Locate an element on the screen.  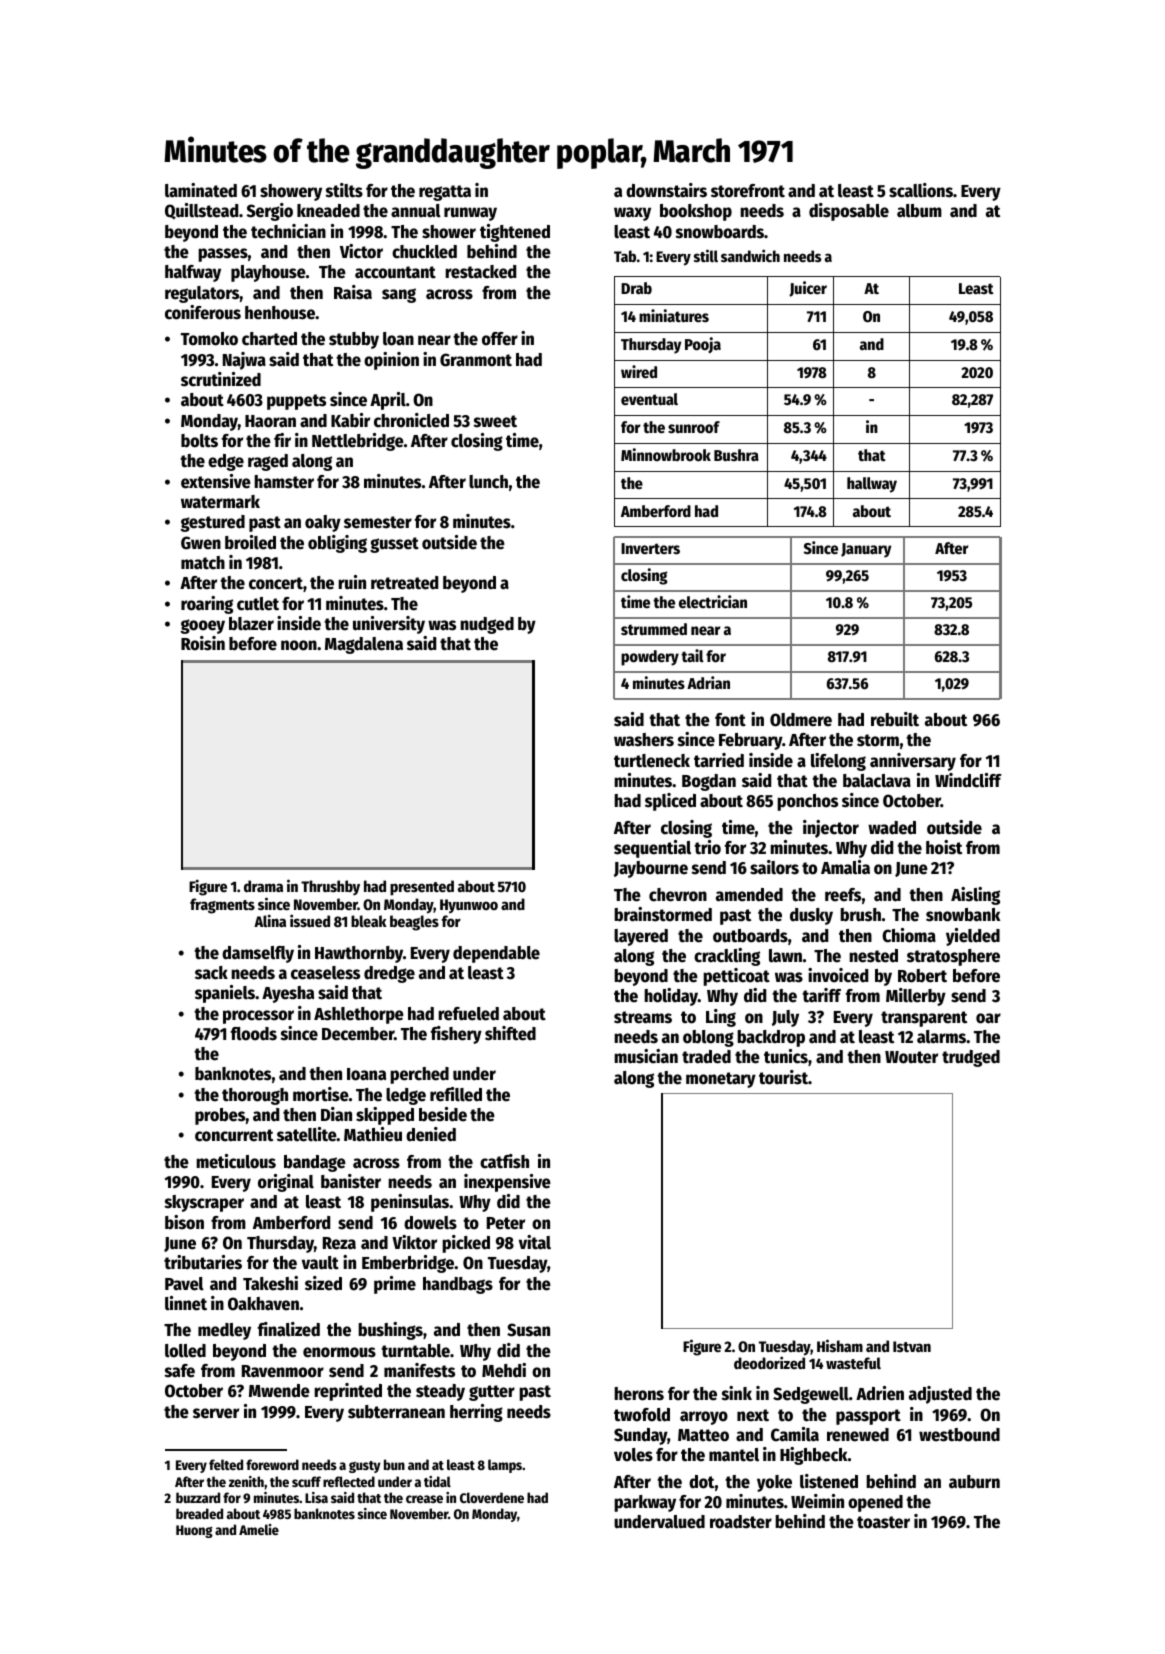
spliced is located at coordinates (670, 802).
